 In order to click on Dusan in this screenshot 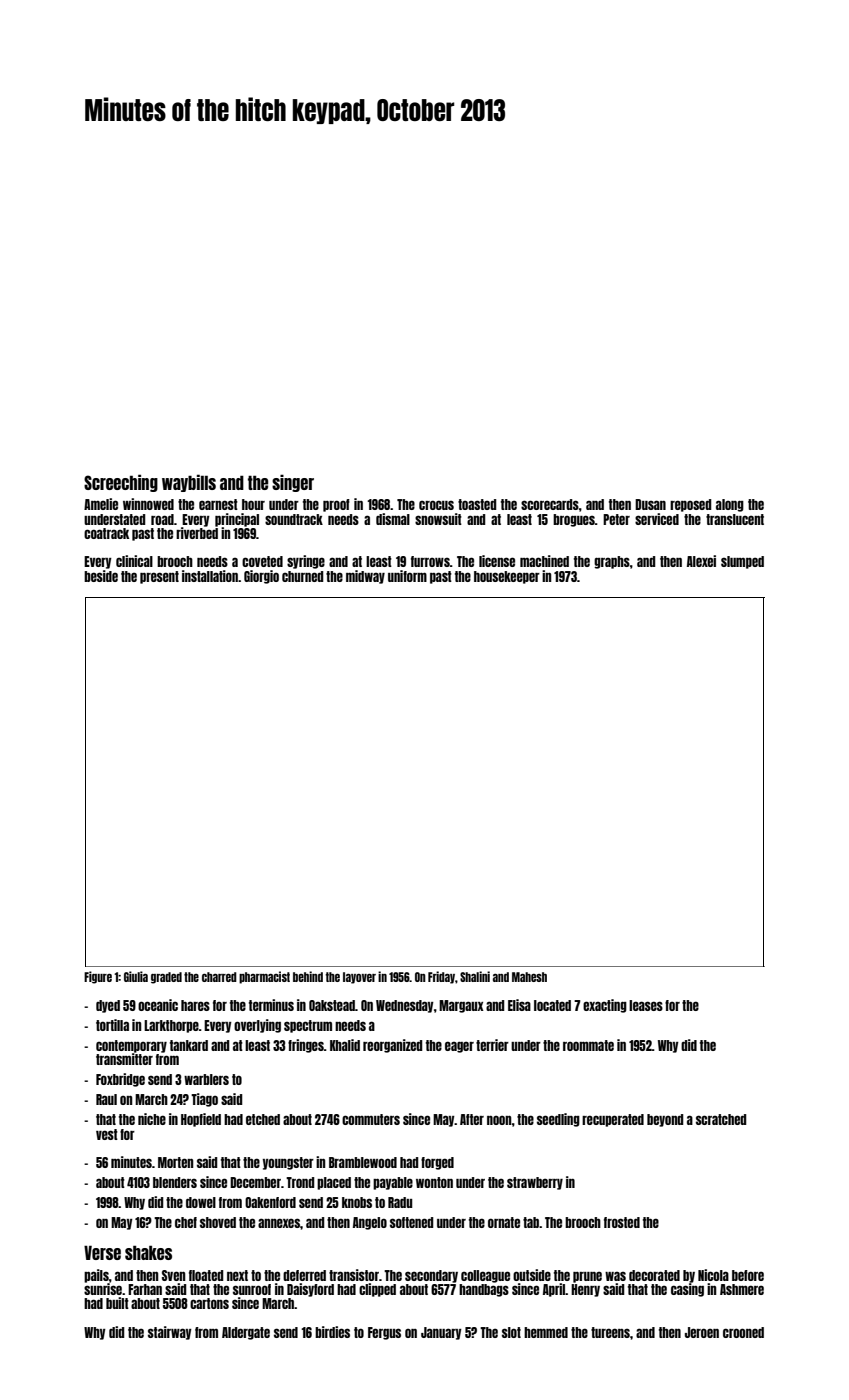, I will do `click(650, 504)`.
